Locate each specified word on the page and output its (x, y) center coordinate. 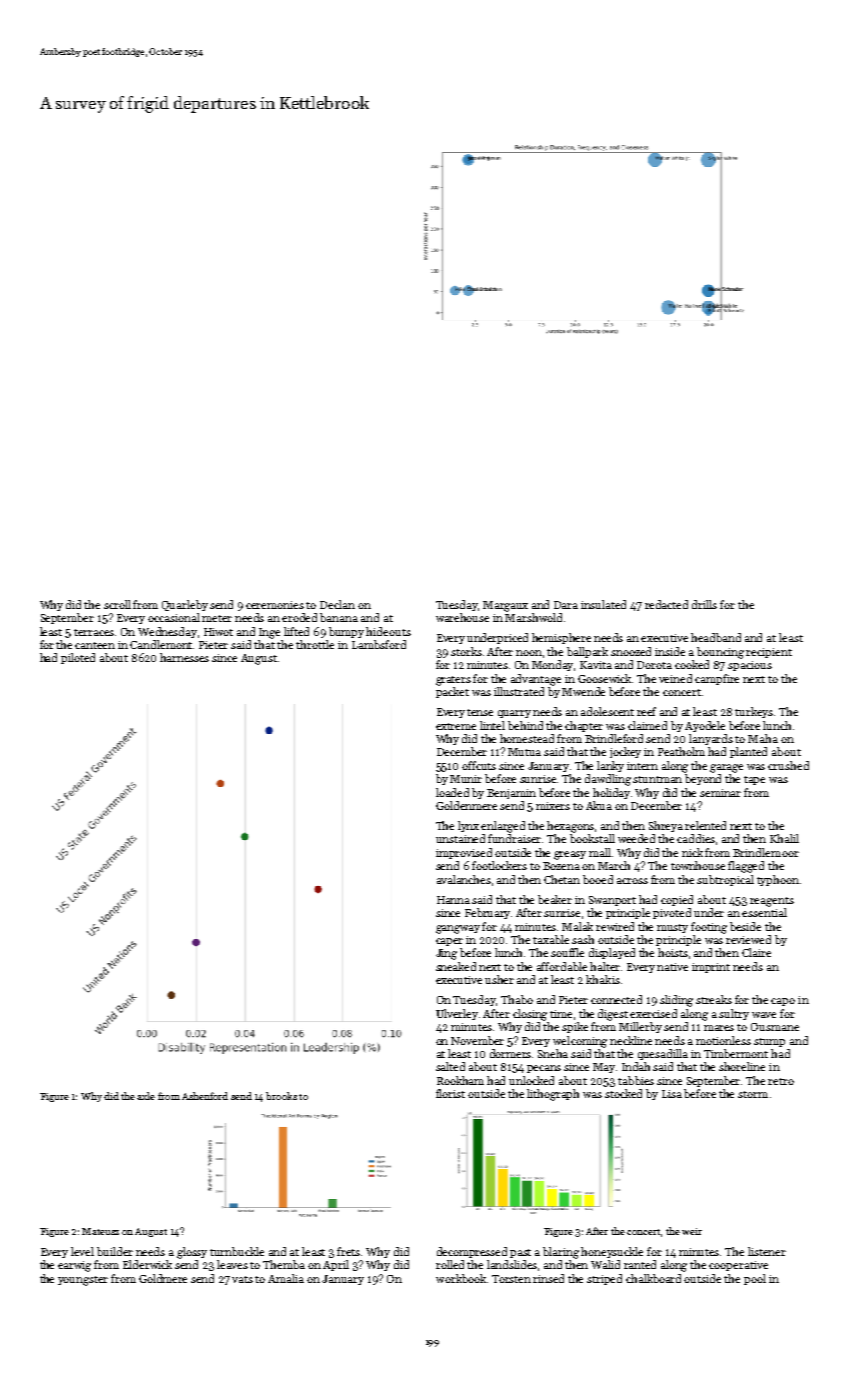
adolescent (607, 711)
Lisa (672, 1094)
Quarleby (185, 605)
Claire (756, 952)
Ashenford (205, 1096)
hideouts (388, 631)
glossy (192, 1253)
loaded (452, 792)
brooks (281, 1096)
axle (146, 1096)
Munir (466, 779)
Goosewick (604, 678)
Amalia (286, 1278)
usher (499, 979)
